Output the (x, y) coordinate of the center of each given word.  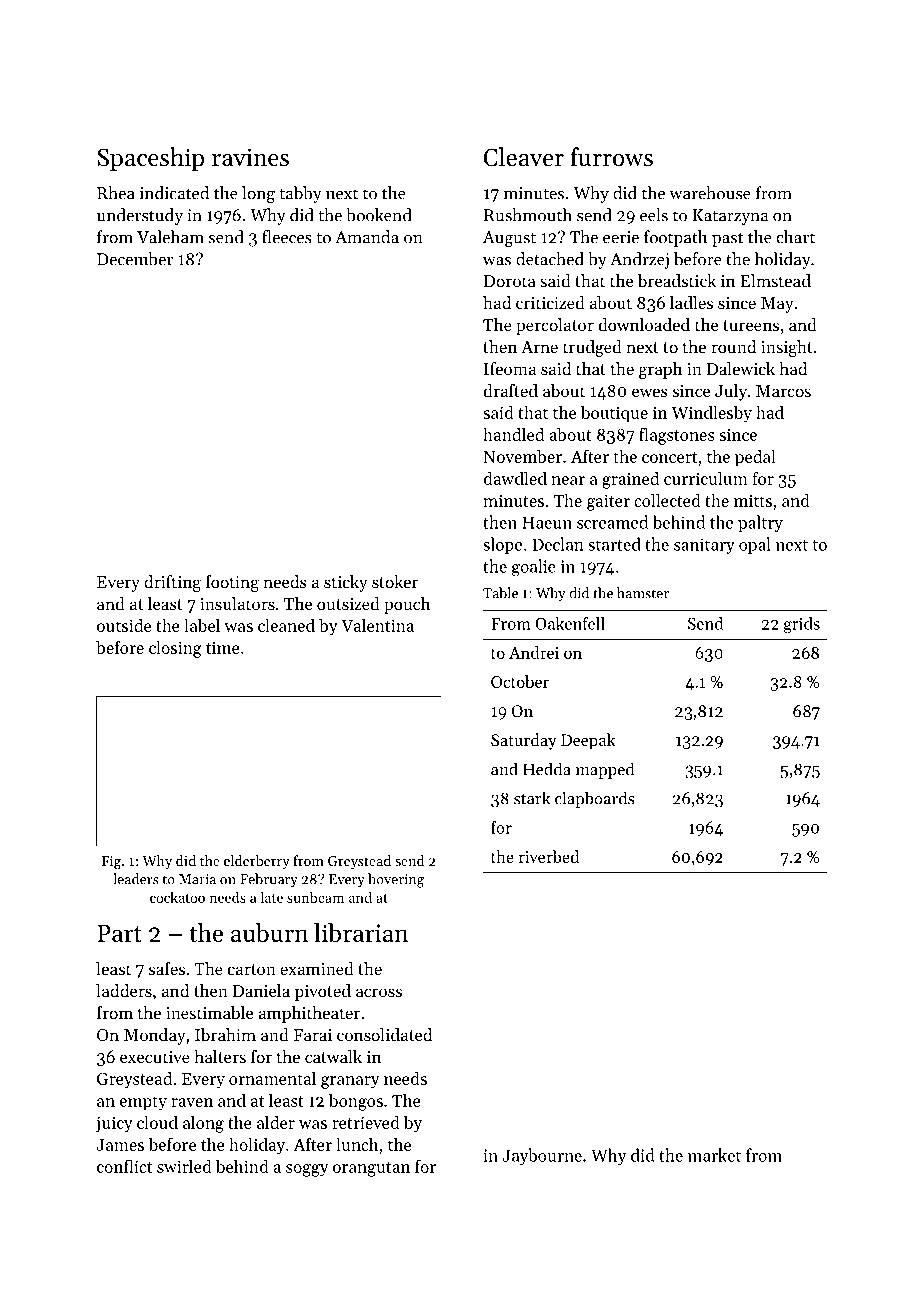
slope (502, 545)
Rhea (116, 193)
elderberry (257, 862)
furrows (612, 157)
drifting (172, 583)
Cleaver (524, 157)
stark (532, 798)
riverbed (549, 856)
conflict (124, 1166)
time (223, 648)
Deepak (588, 741)
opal (755, 545)
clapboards (595, 799)
